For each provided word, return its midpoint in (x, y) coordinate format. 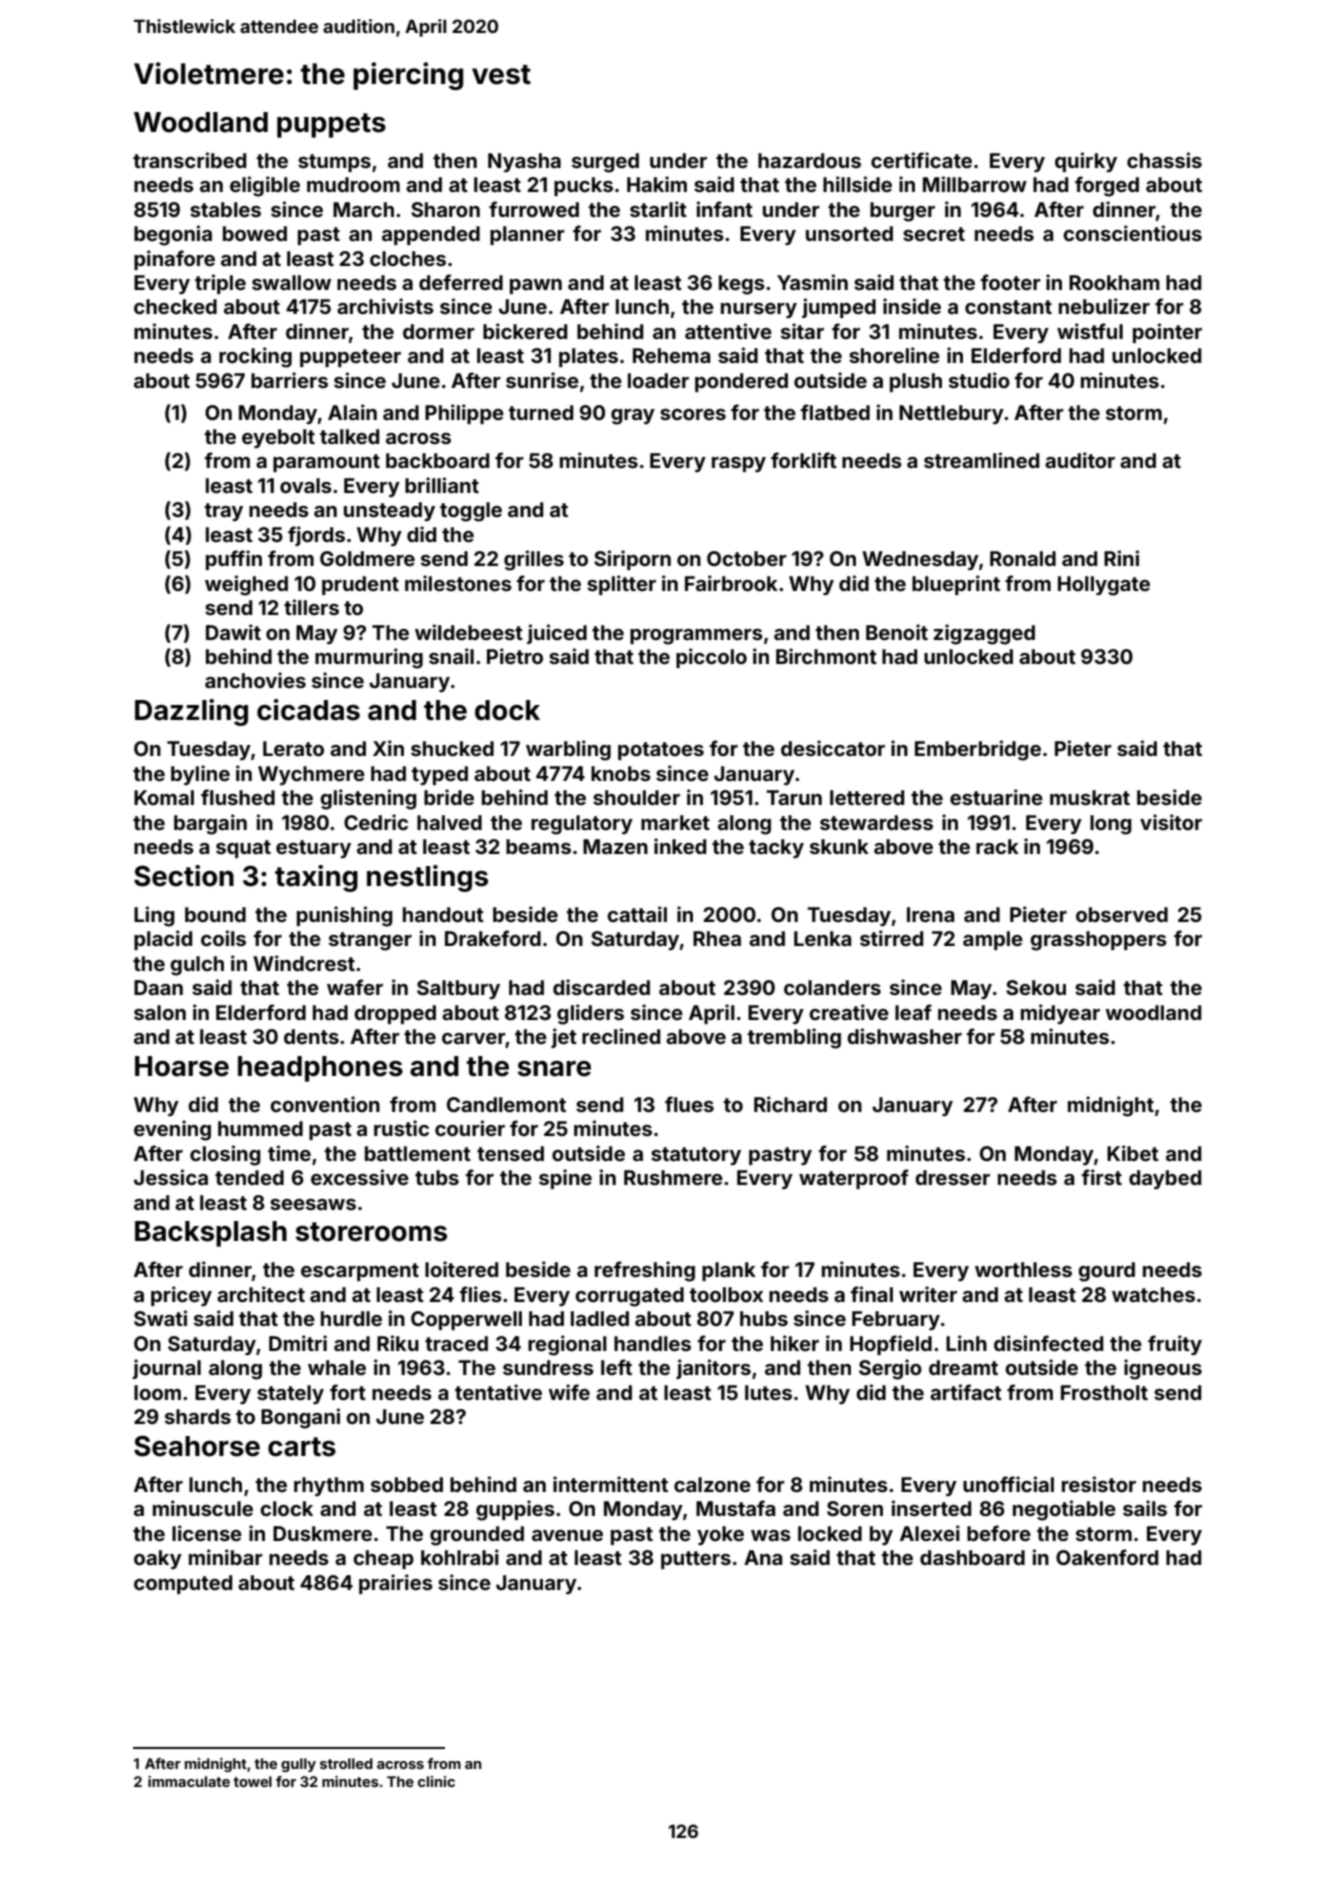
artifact (966, 1392)
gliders (590, 1014)
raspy (739, 464)
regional (567, 1345)
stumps (334, 163)
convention (325, 1104)
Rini (1121, 558)
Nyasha (524, 162)
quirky (1086, 162)
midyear (1060, 1014)
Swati (160, 1318)
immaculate (189, 1781)
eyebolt (278, 438)
